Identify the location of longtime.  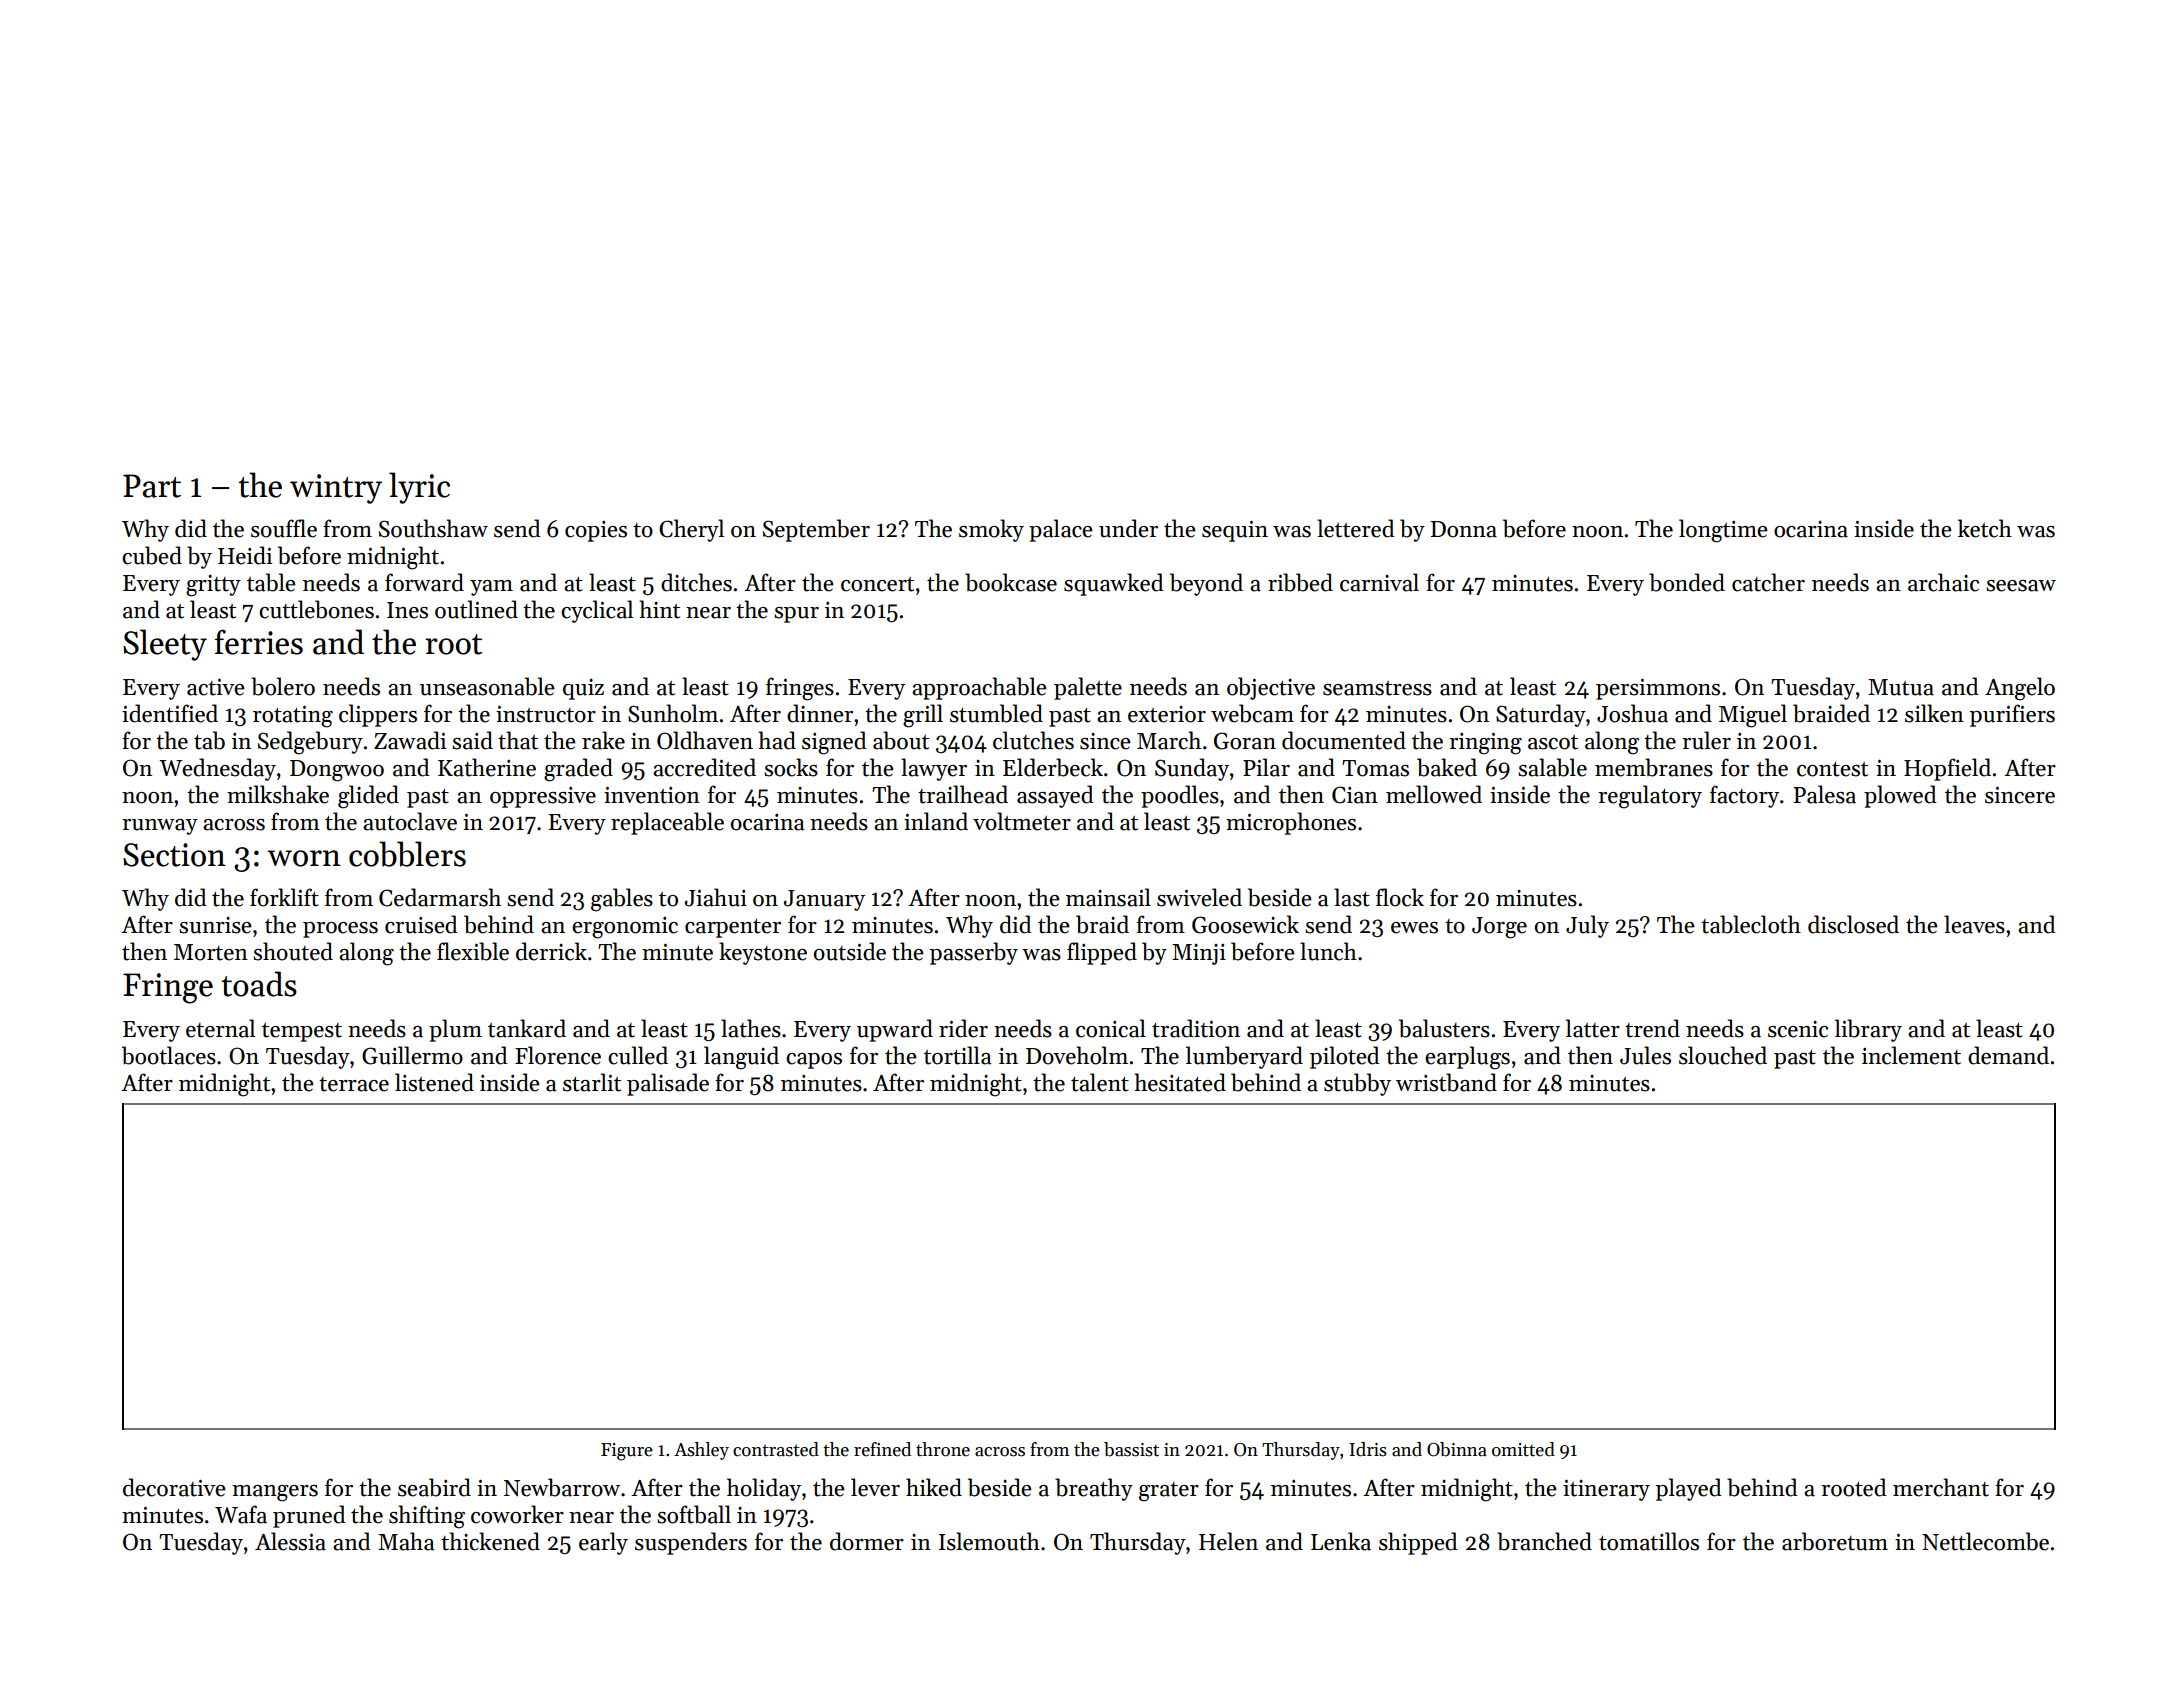
(1723, 531).
